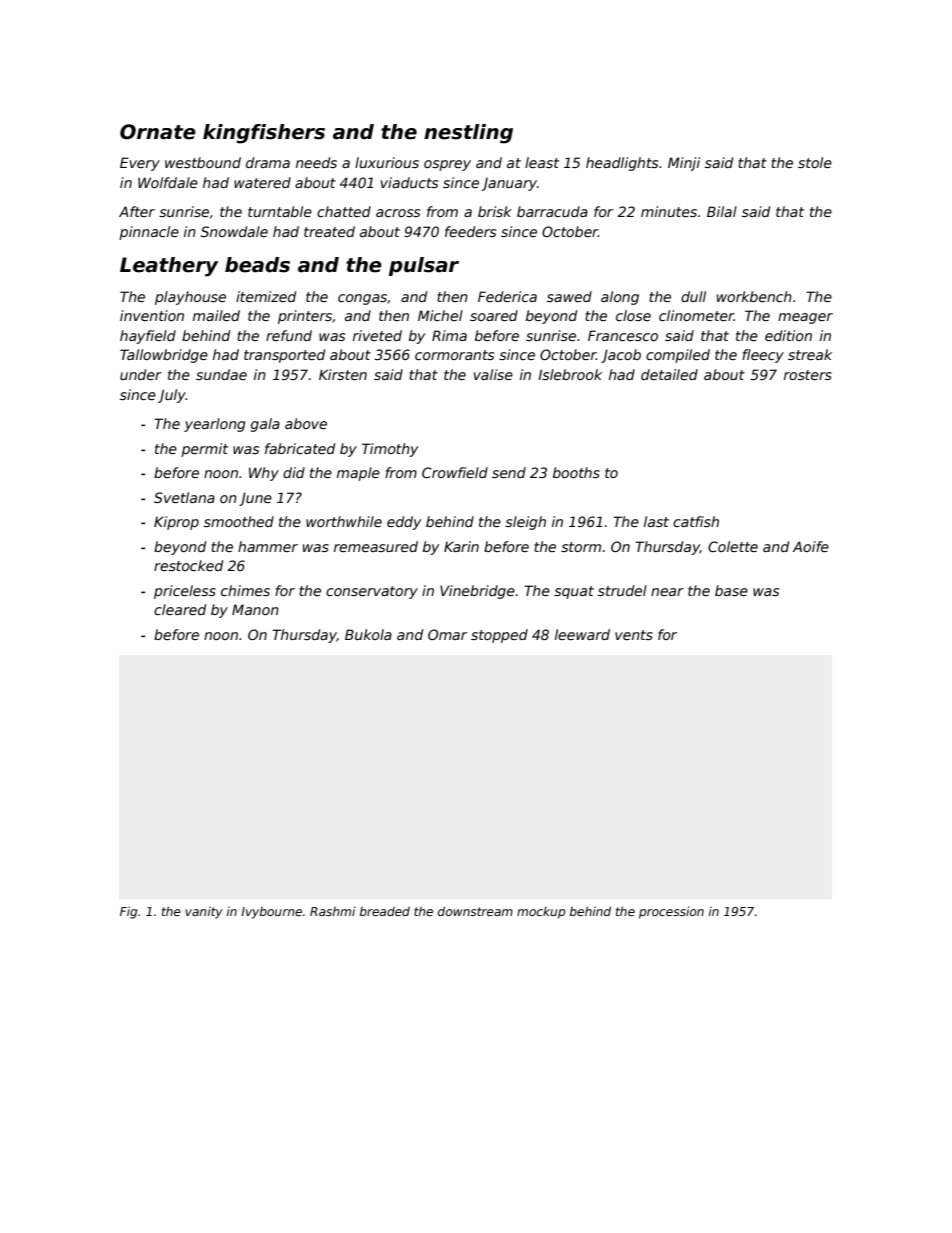 This page has width=952, height=1233. What do you see at coordinates (731, 590) in the page?
I see `base` at bounding box center [731, 590].
